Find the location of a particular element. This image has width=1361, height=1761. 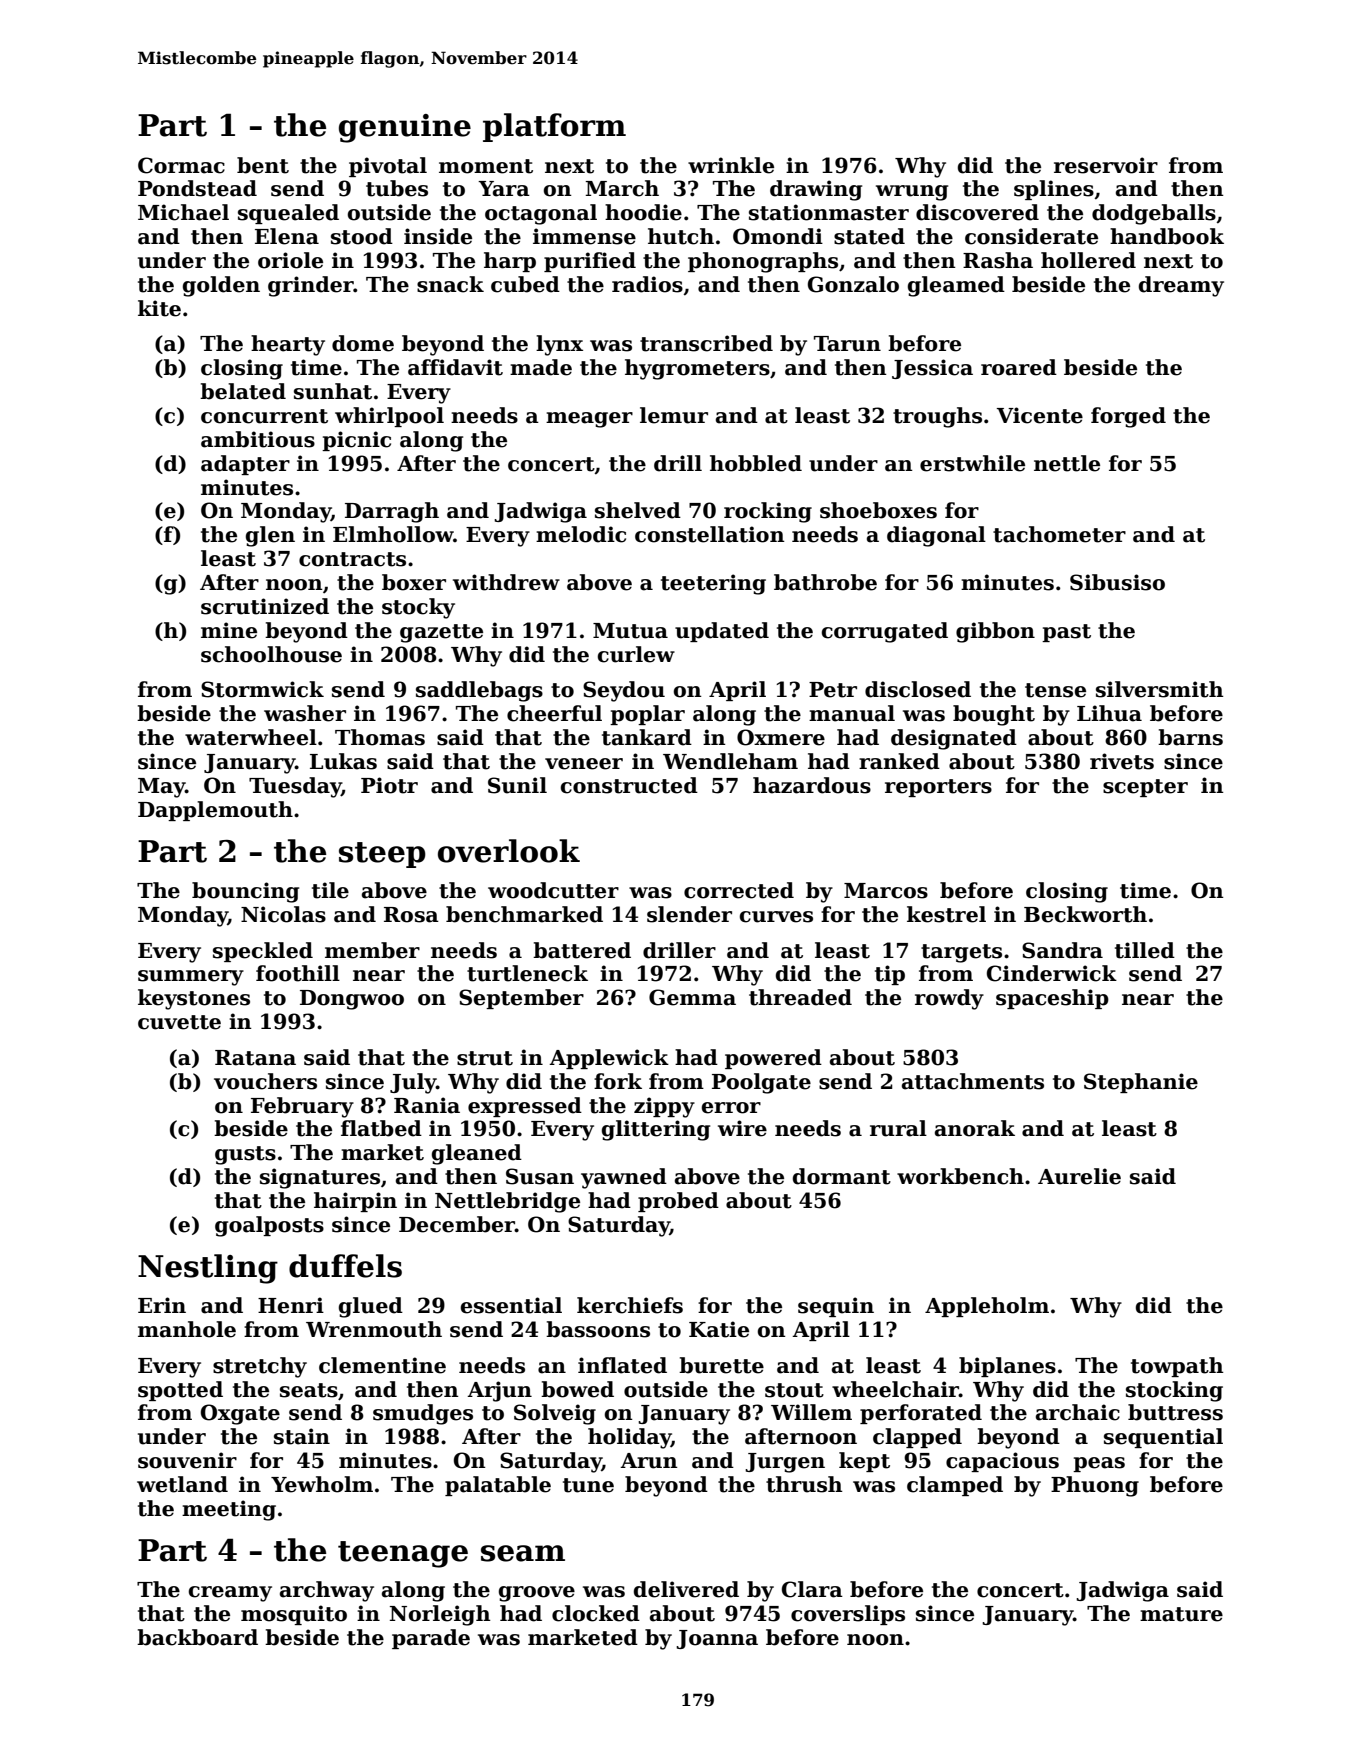

gusts is located at coordinates (245, 1155).
